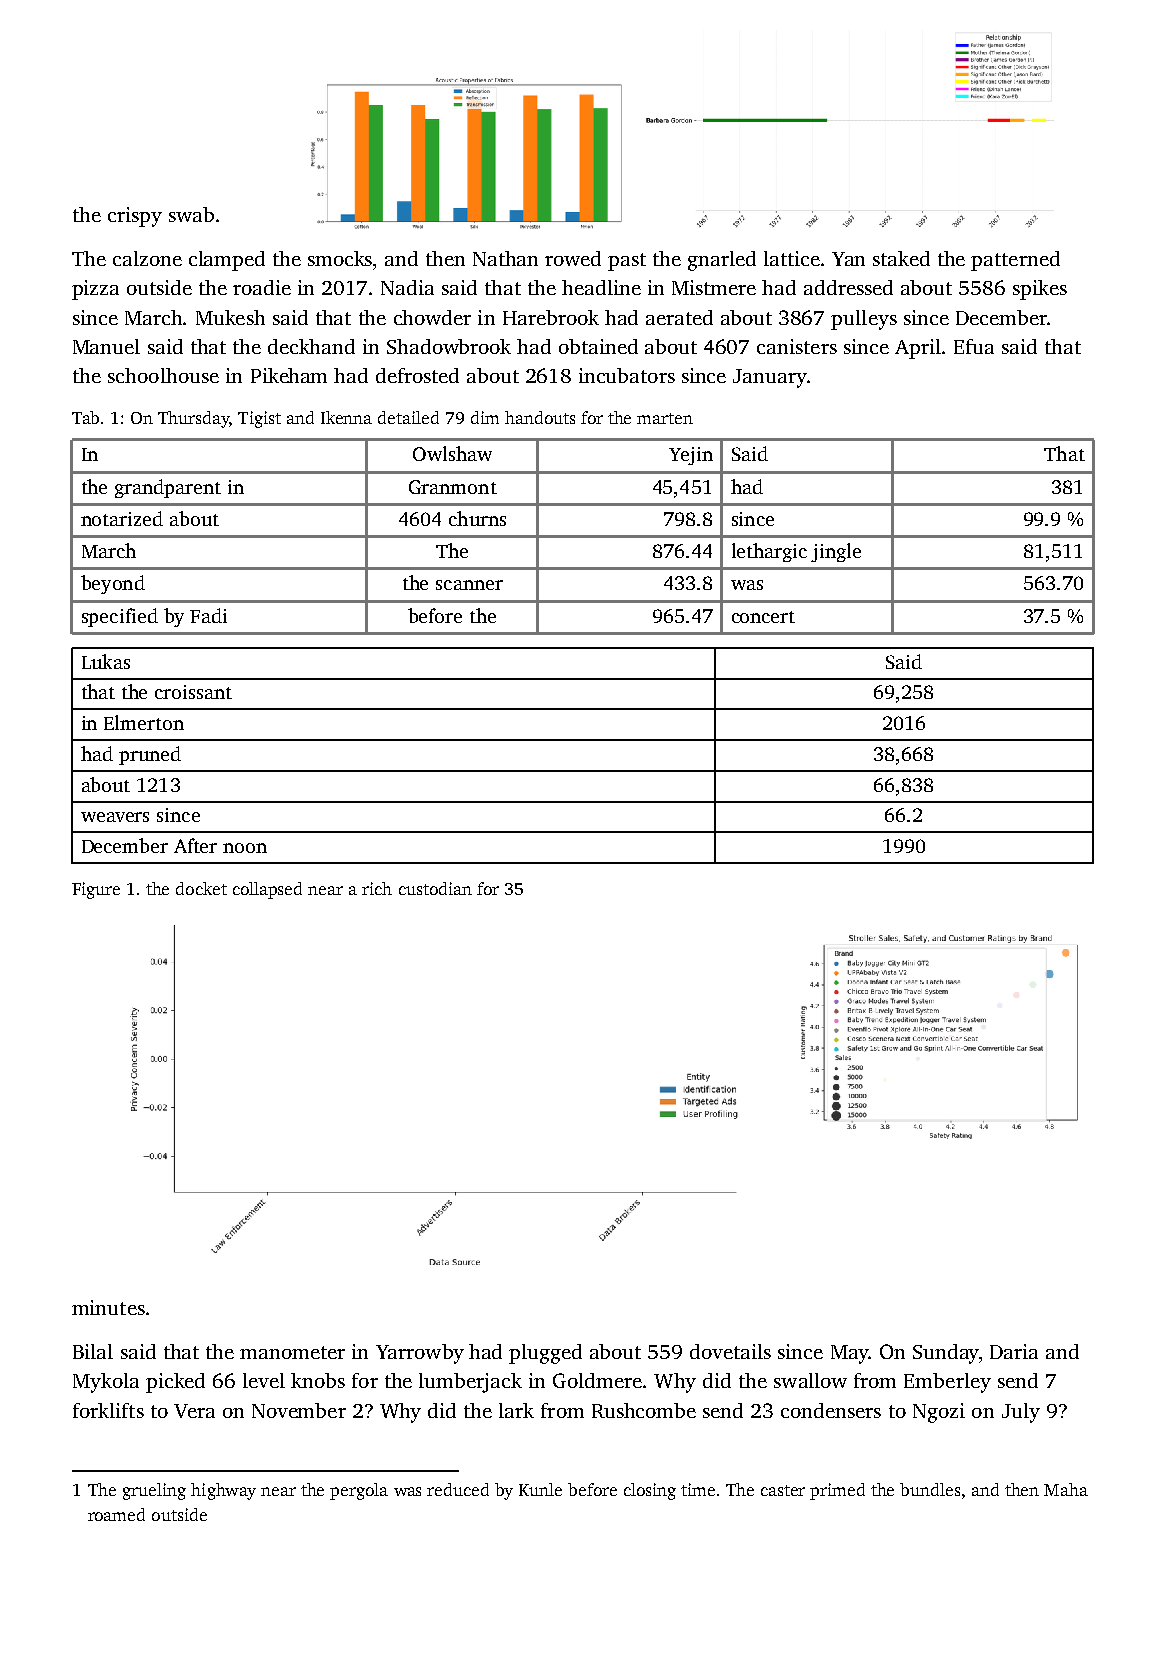  I want to click on calzone, so click(147, 258).
